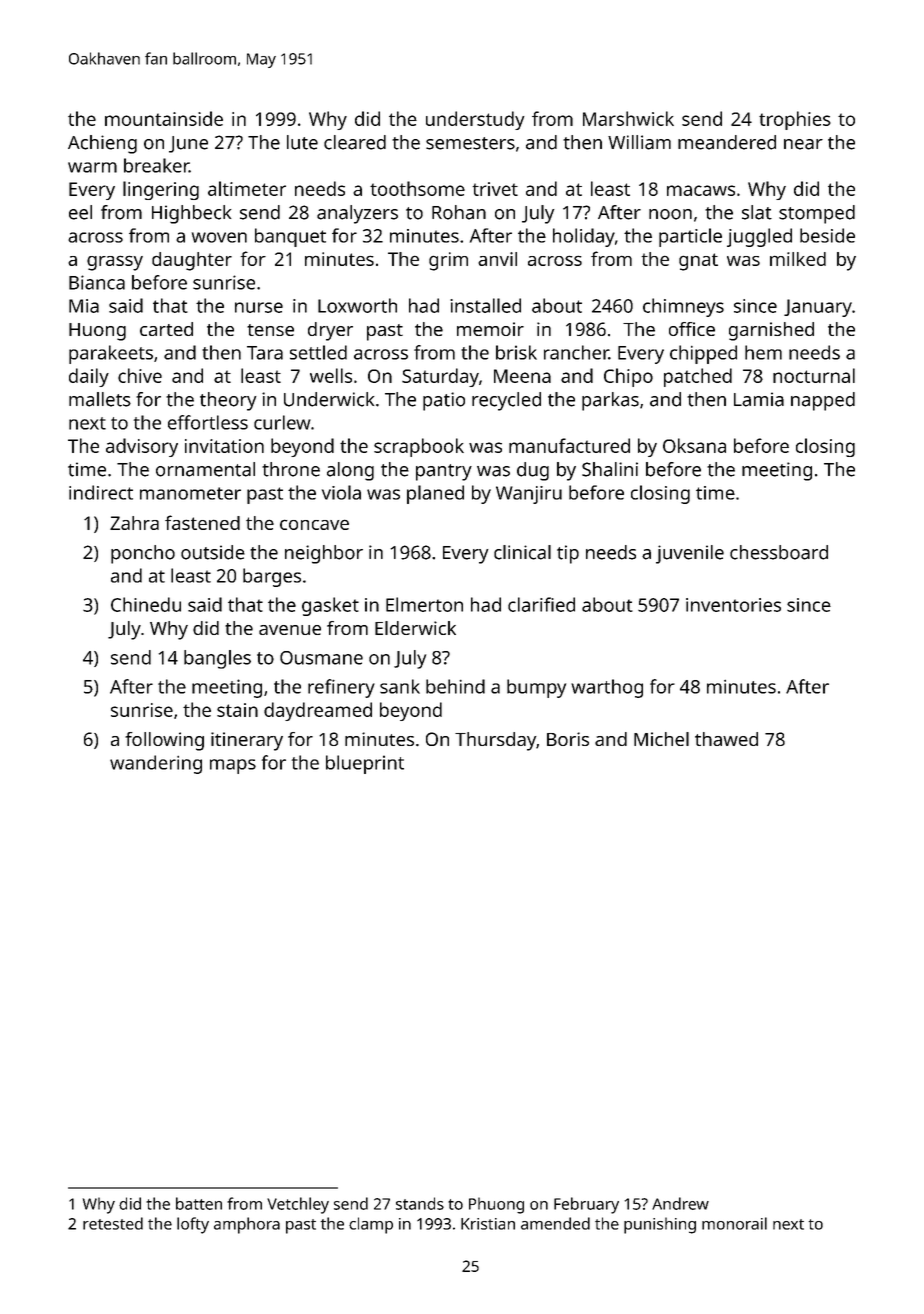  Describe the element at coordinates (371, 1225) in the image. I see `clamp` at that location.
